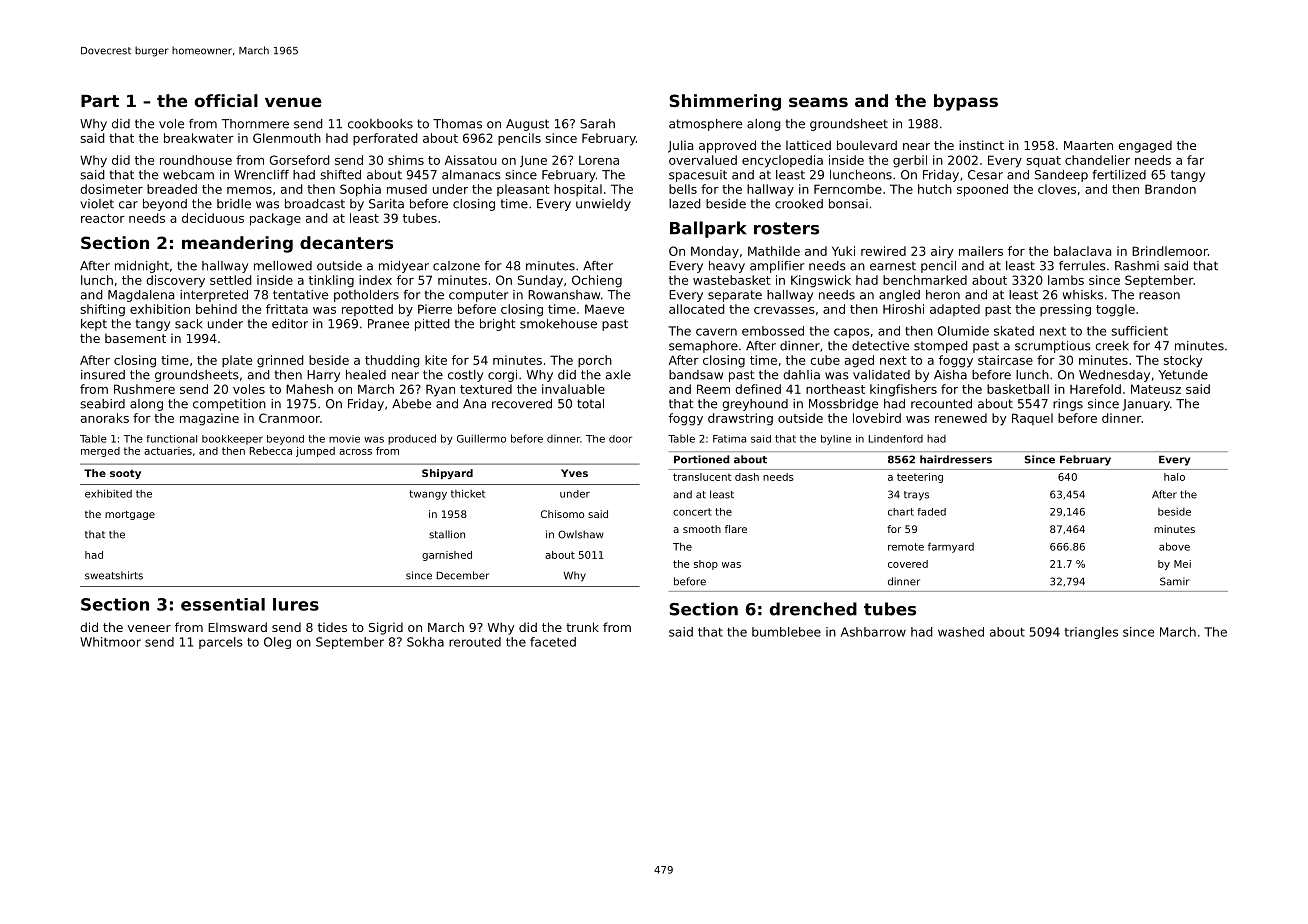 This document has width=1308, height=924. Describe the element at coordinates (1114, 376) in the document. I see `Wednesday` at that location.
